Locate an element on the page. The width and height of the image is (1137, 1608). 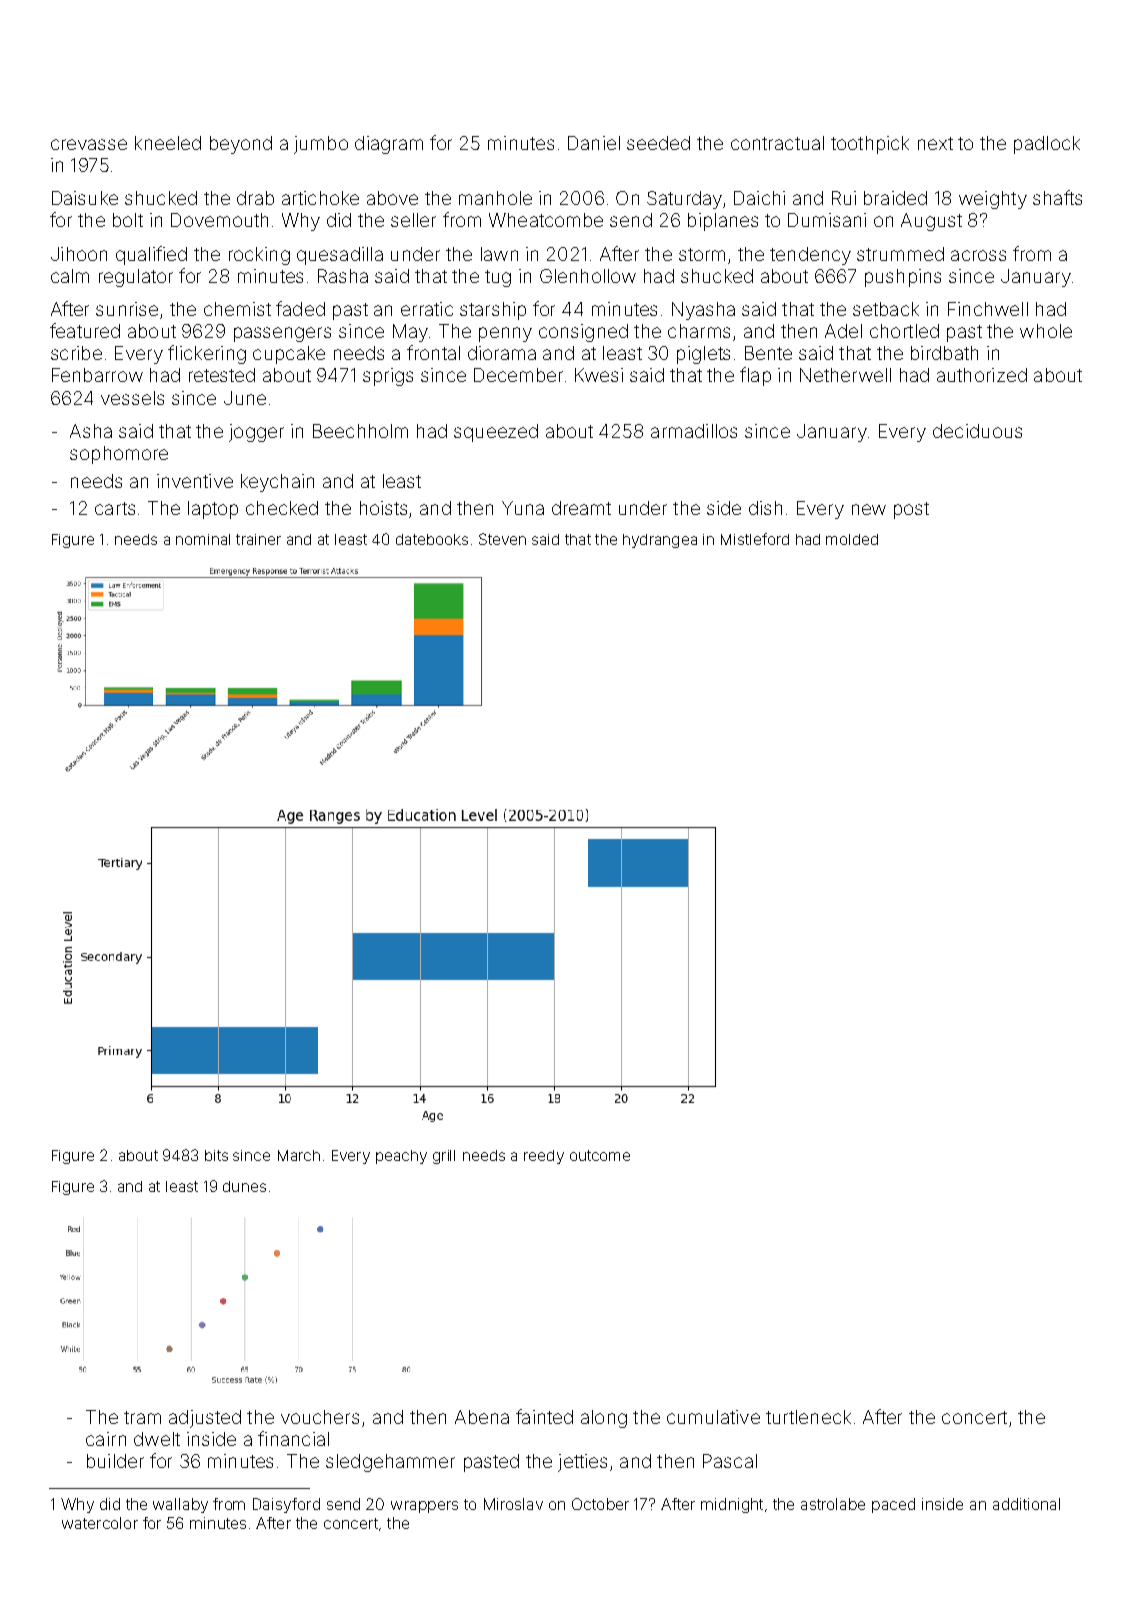
contractual is located at coordinates (777, 143).
